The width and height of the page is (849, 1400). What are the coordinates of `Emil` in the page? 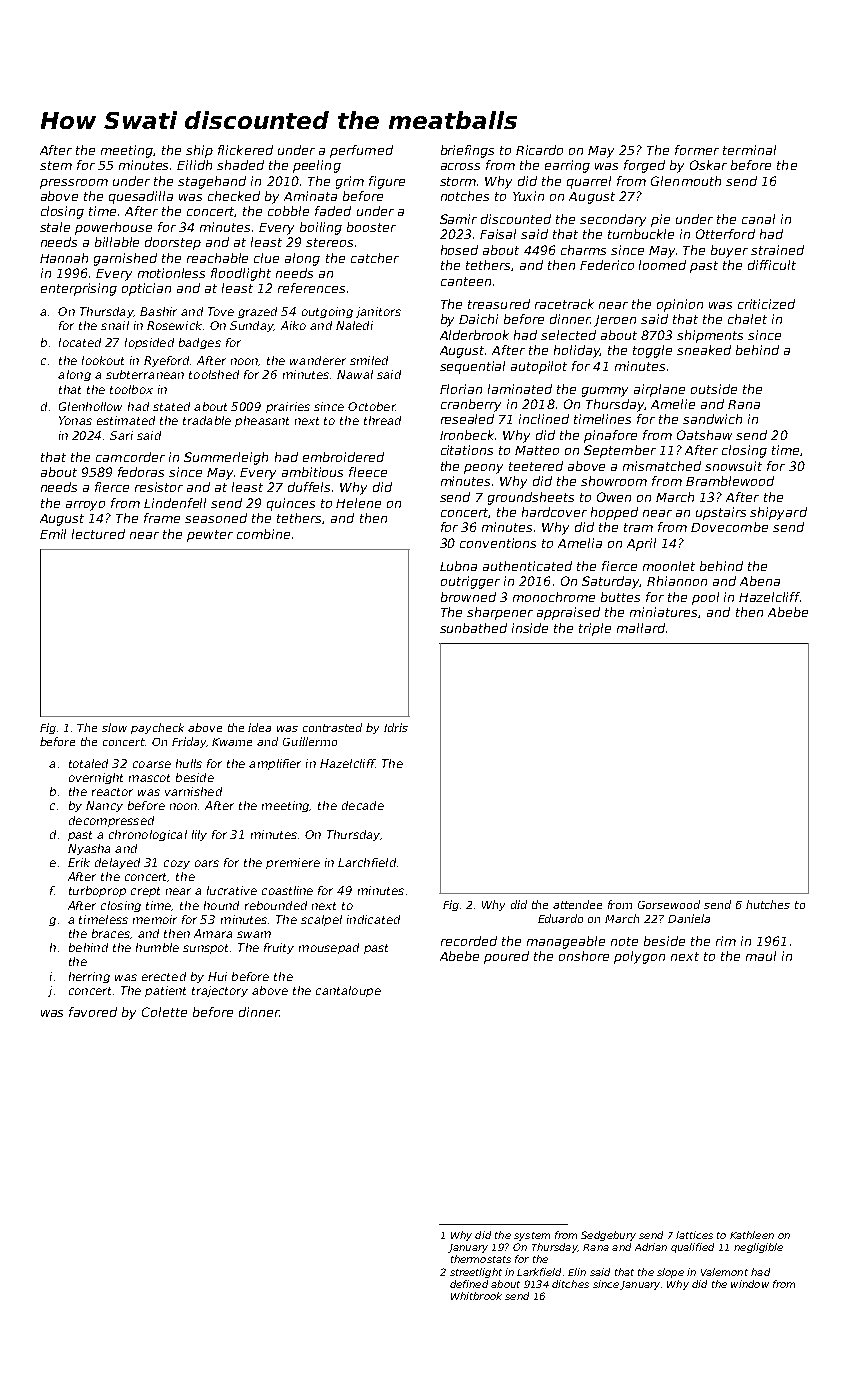 It's located at (53, 534).
